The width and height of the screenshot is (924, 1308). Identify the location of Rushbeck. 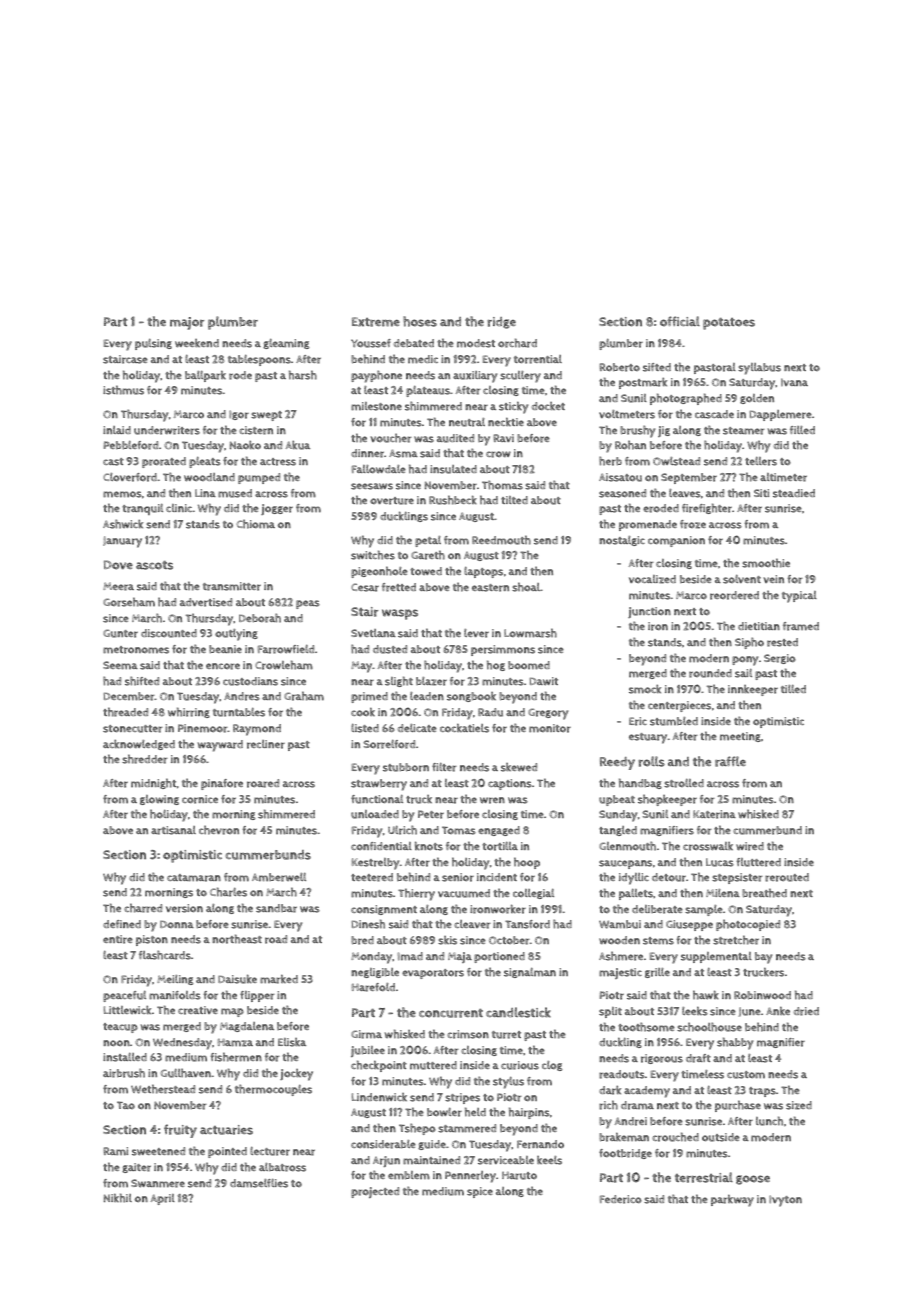
(453, 500).
